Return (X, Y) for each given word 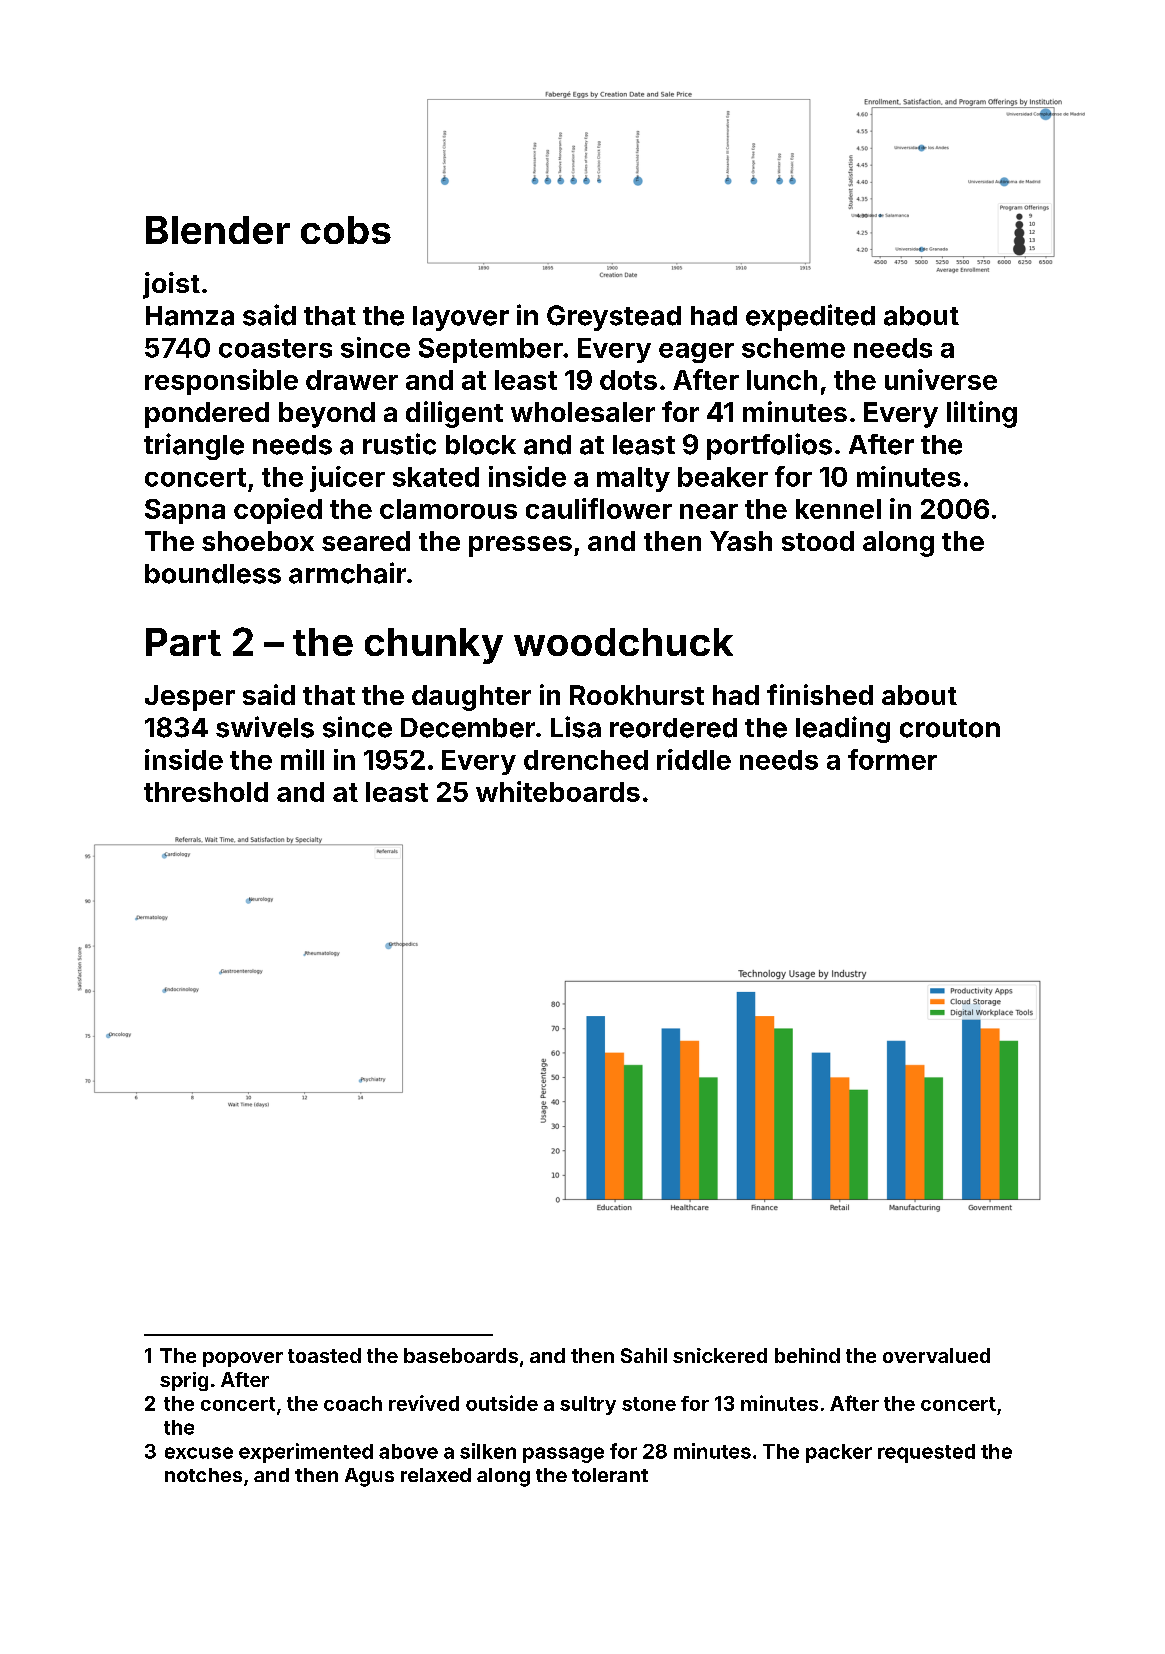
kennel (838, 509)
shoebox (258, 541)
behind (807, 1355)
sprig (184, 1381)
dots (628, 380)
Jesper (190, 698)
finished (820, 694)
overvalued (936, 1355)
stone (649, 1404)
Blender (218, 230)
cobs (346, 230)
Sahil (644, 1355)
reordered (673, 728)
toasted (324, 1355)
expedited (810, 317)
